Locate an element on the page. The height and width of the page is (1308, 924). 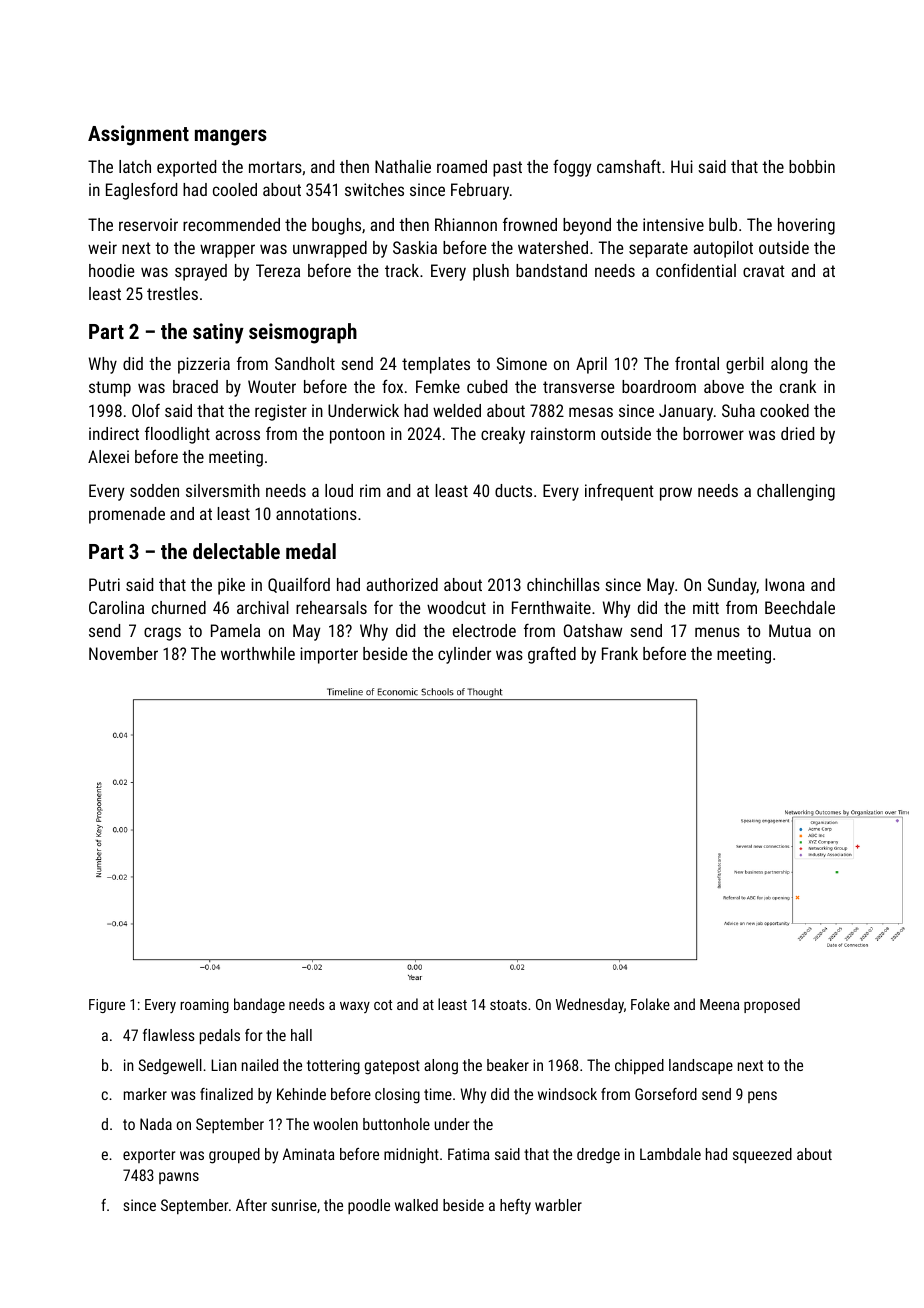
Lambdale is located at coordinates (670, 1154).
